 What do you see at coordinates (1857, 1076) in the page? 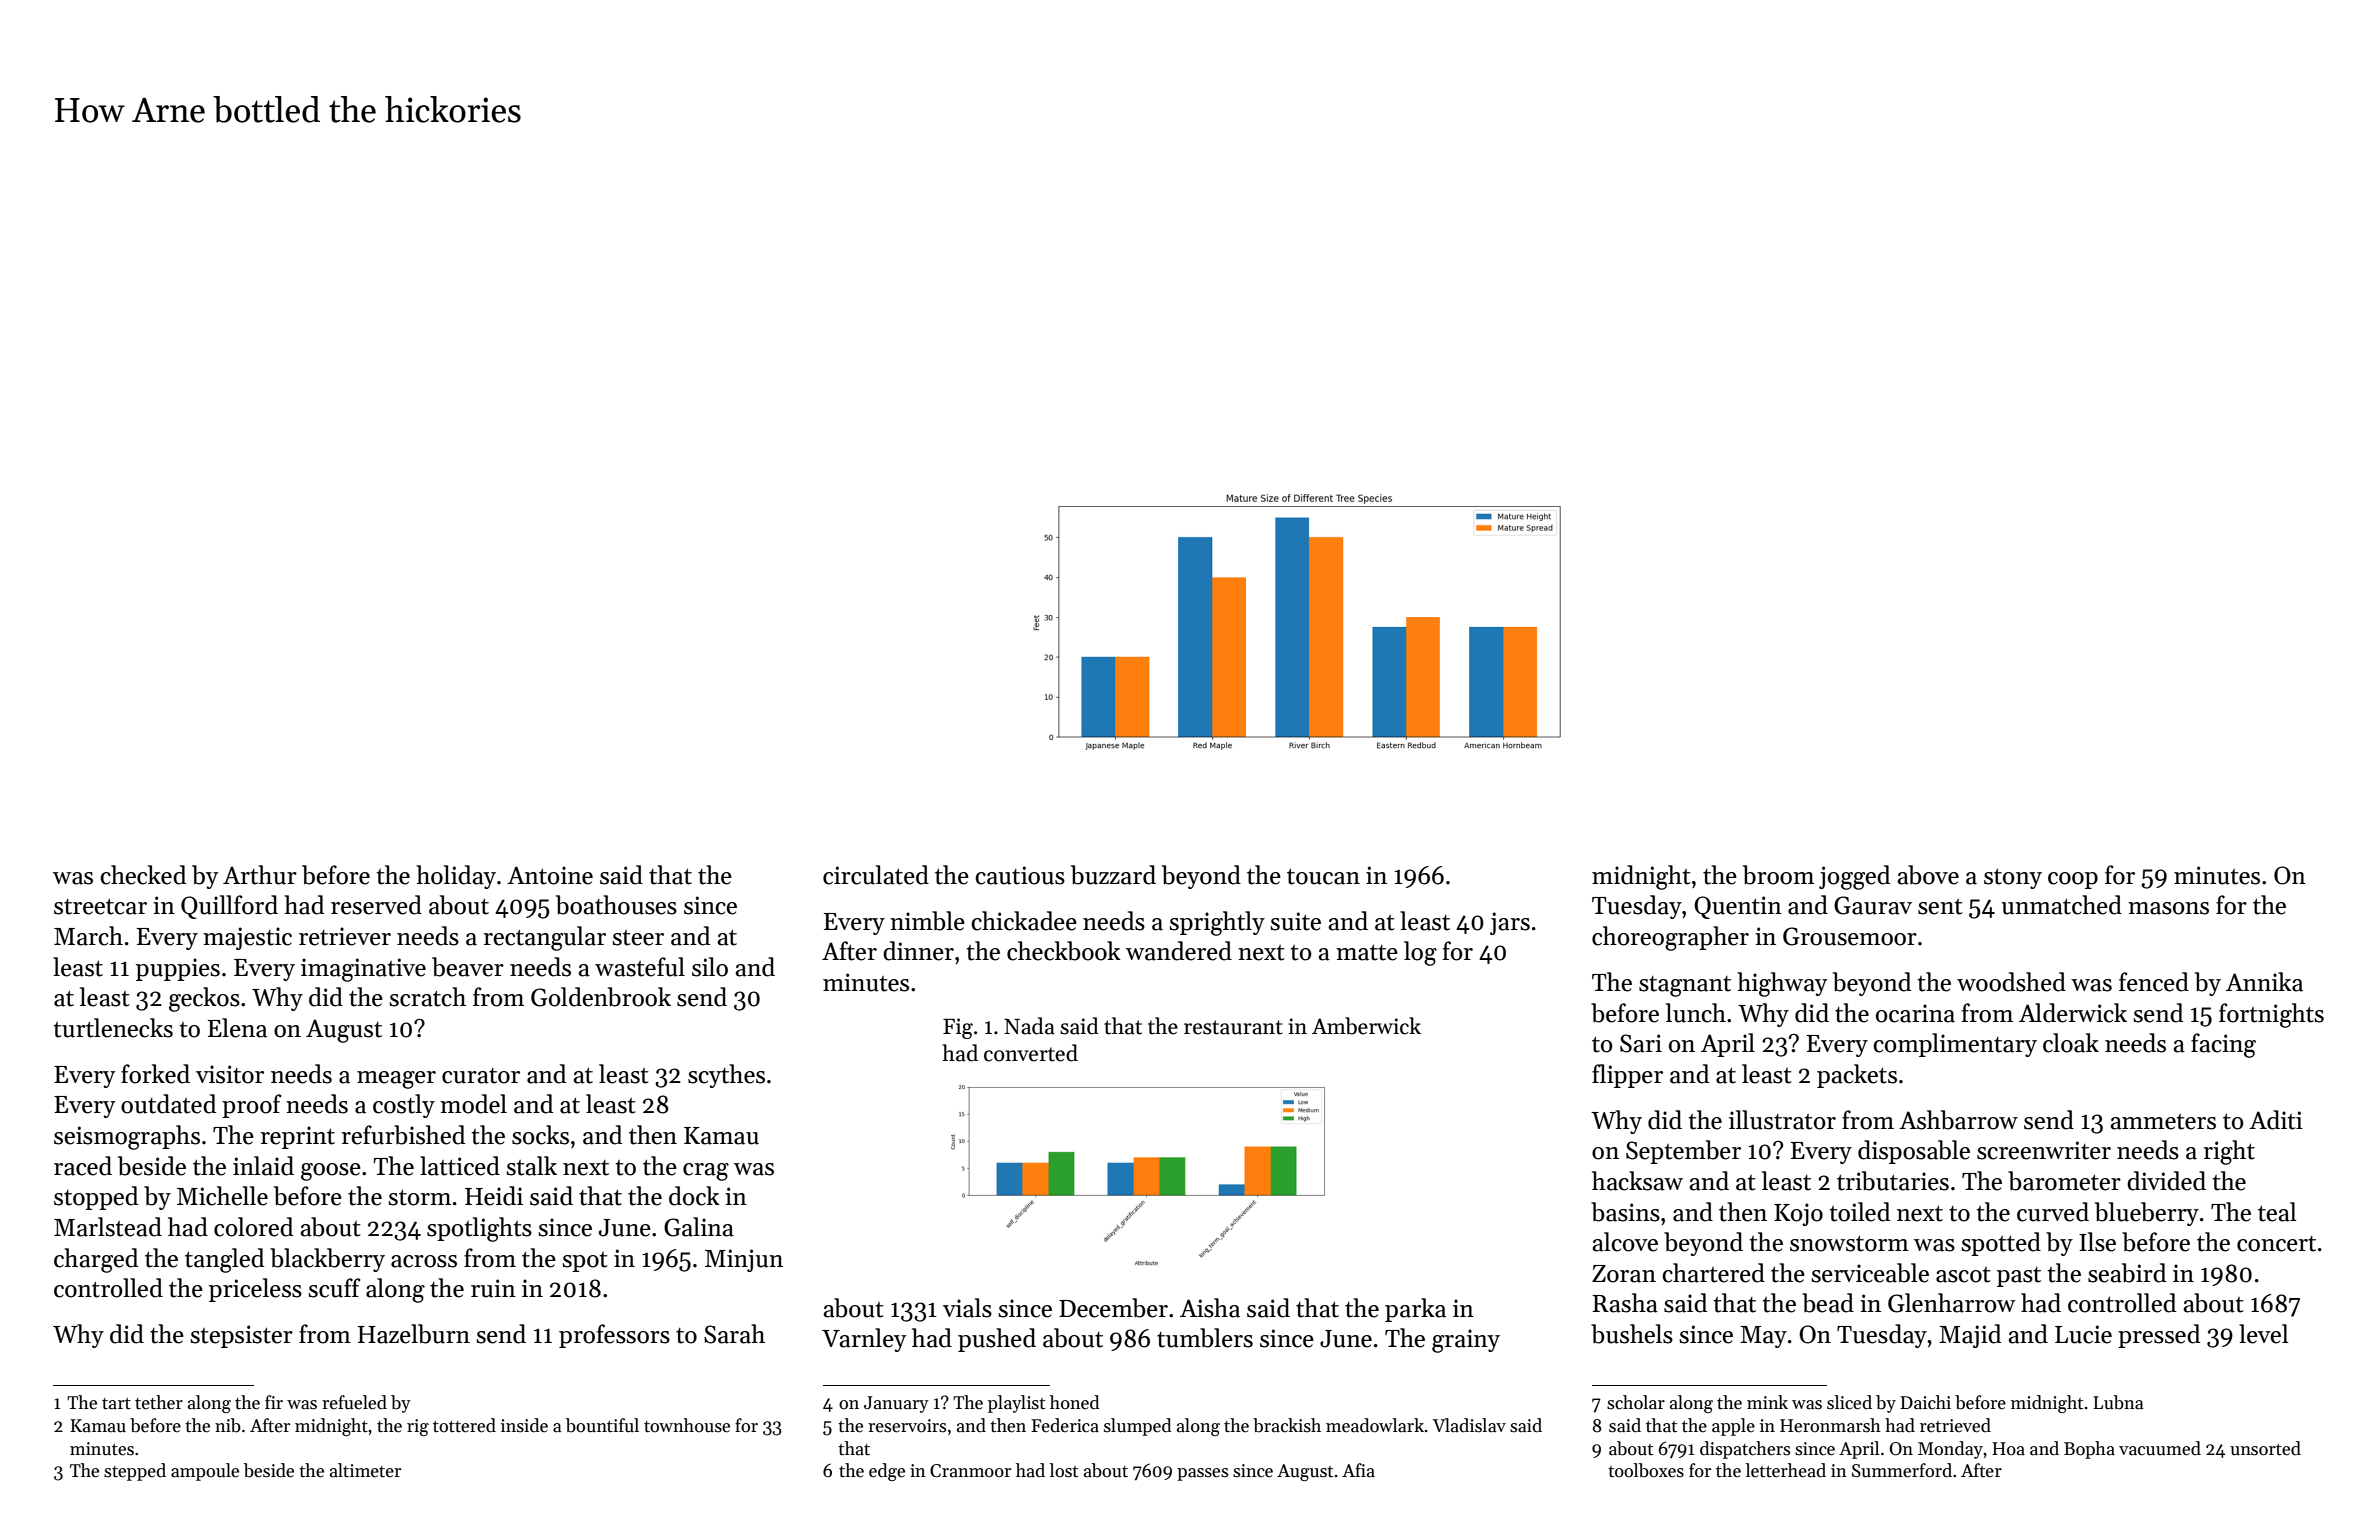
I see `packets` at bounding box center [1857, 1076].
